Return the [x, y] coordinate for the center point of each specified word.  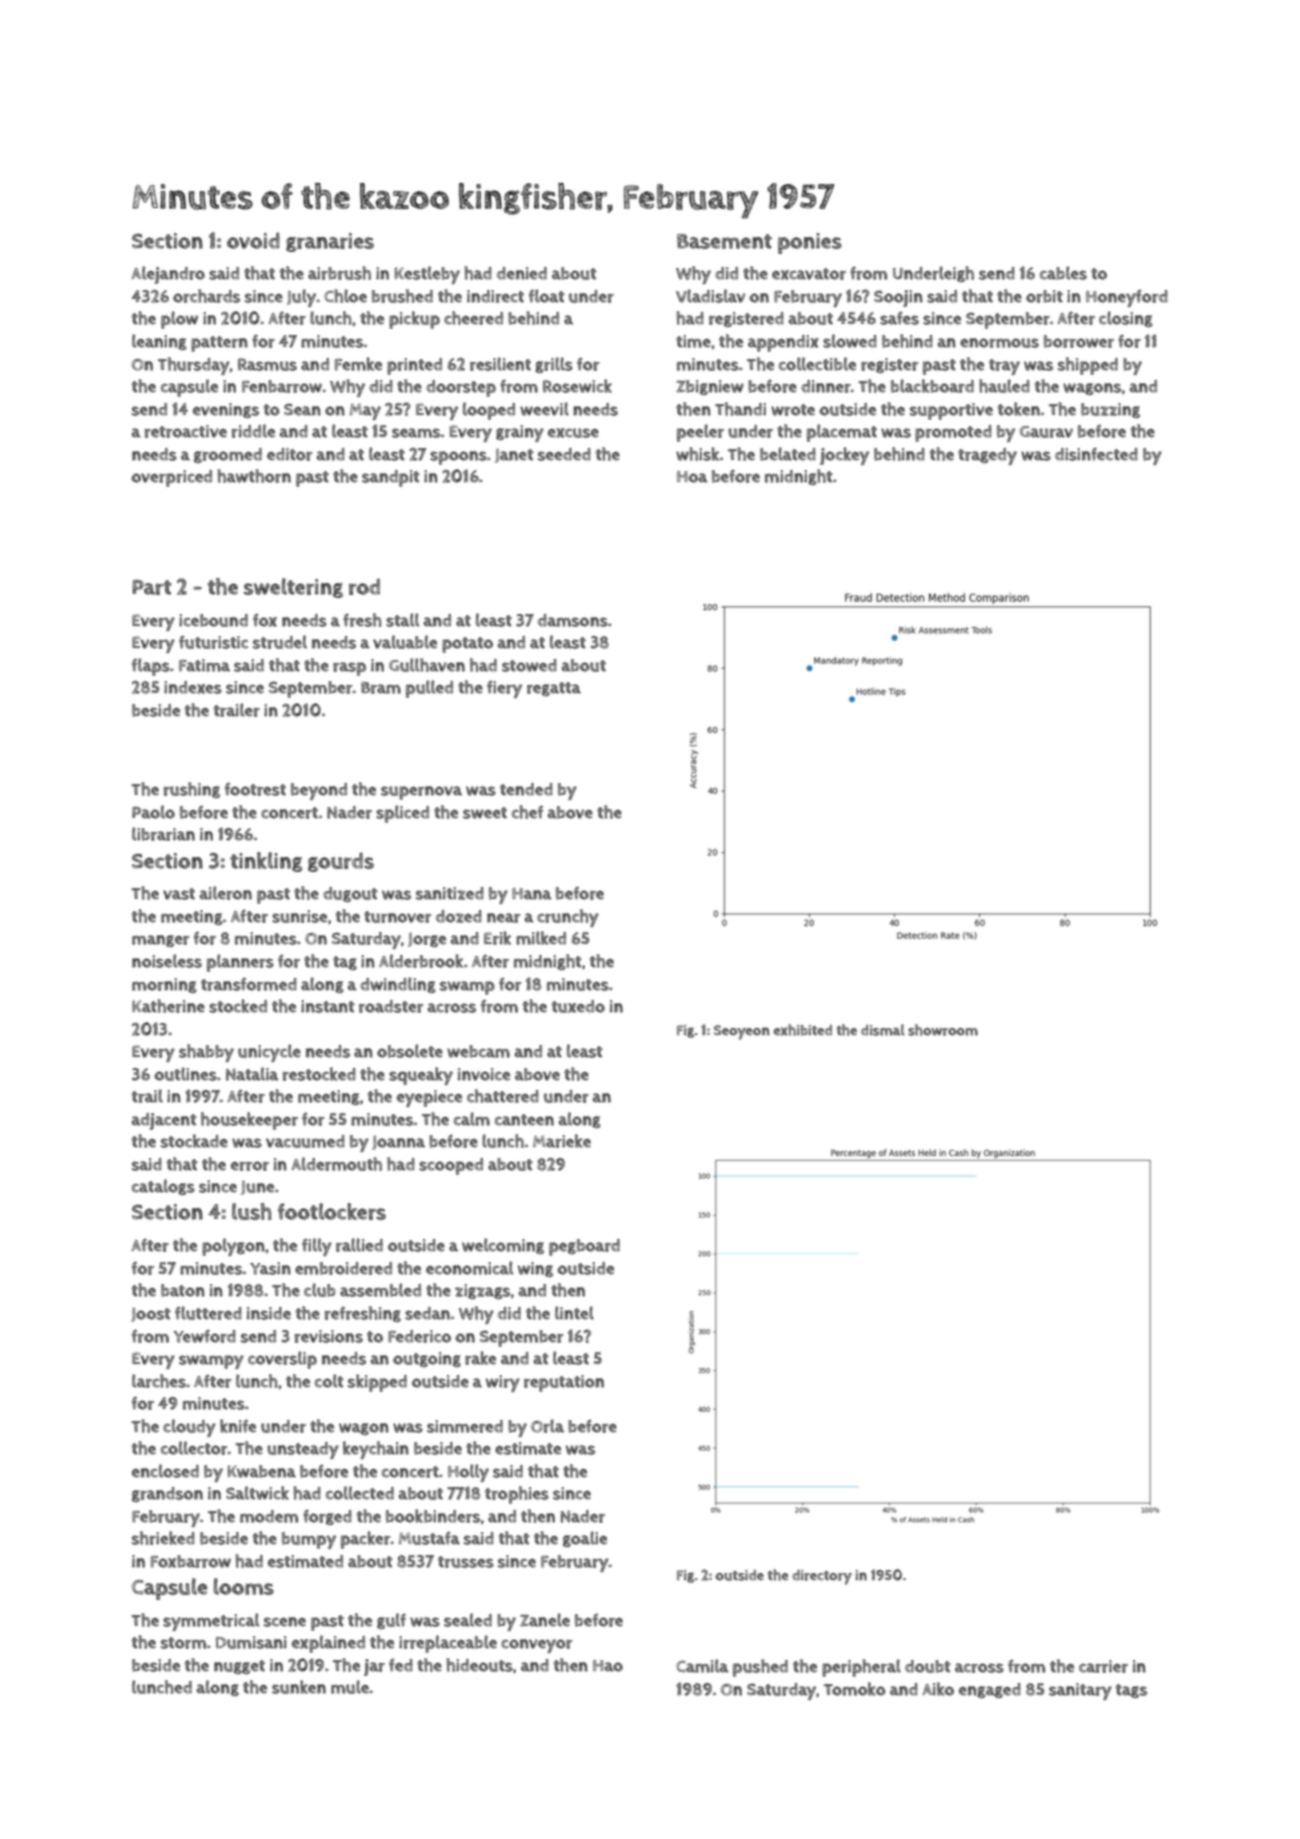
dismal [883, 1030]
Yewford [204, 1336]
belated [788, 454]
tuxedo [578, 1006]
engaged [990, 1690]
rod [364, 587]
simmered [465, 1426]
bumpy [309, 1540]
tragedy [987, 456]
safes [899, 318]
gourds [341, 862]
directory [822, 1577]
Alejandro [168, 275]
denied [522, 273]
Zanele [545, 1620]
